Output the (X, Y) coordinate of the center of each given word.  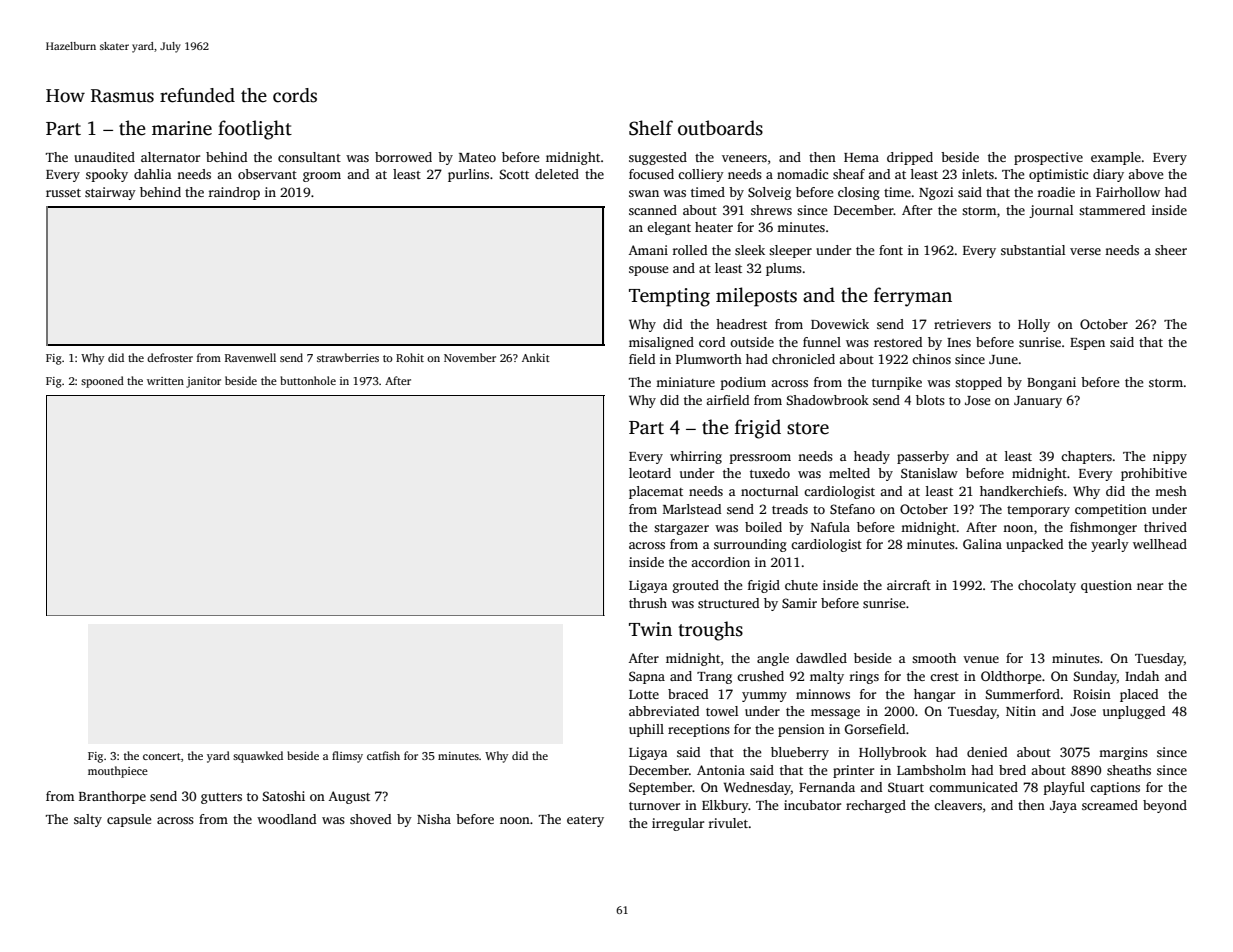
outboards (720, 128)
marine (182, 128)
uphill (646, 730)
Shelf (651, 128)
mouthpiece (118, 772)
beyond (1165, 806)
